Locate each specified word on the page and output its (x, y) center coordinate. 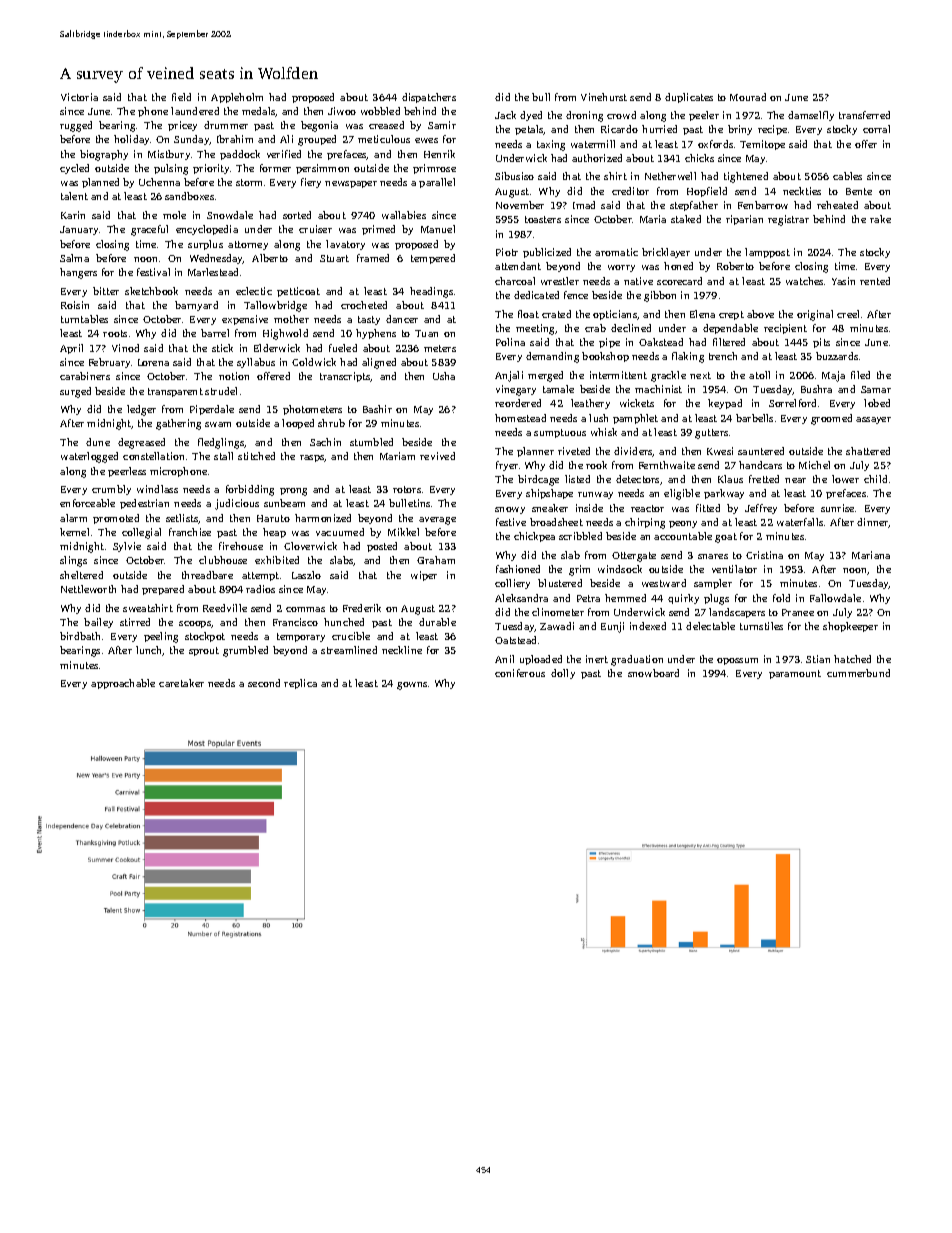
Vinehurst (604, 97)
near (795, 480)
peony (683, 524)
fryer (507, 466)
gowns (412, 686)
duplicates (689, 98)
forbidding (250, 490)
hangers (78, 273)
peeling (161, 637)
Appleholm (237, 98)
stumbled (371, 442)
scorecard (679, 281)
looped (298, 424)
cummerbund (858, 673)
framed (373, 258)
